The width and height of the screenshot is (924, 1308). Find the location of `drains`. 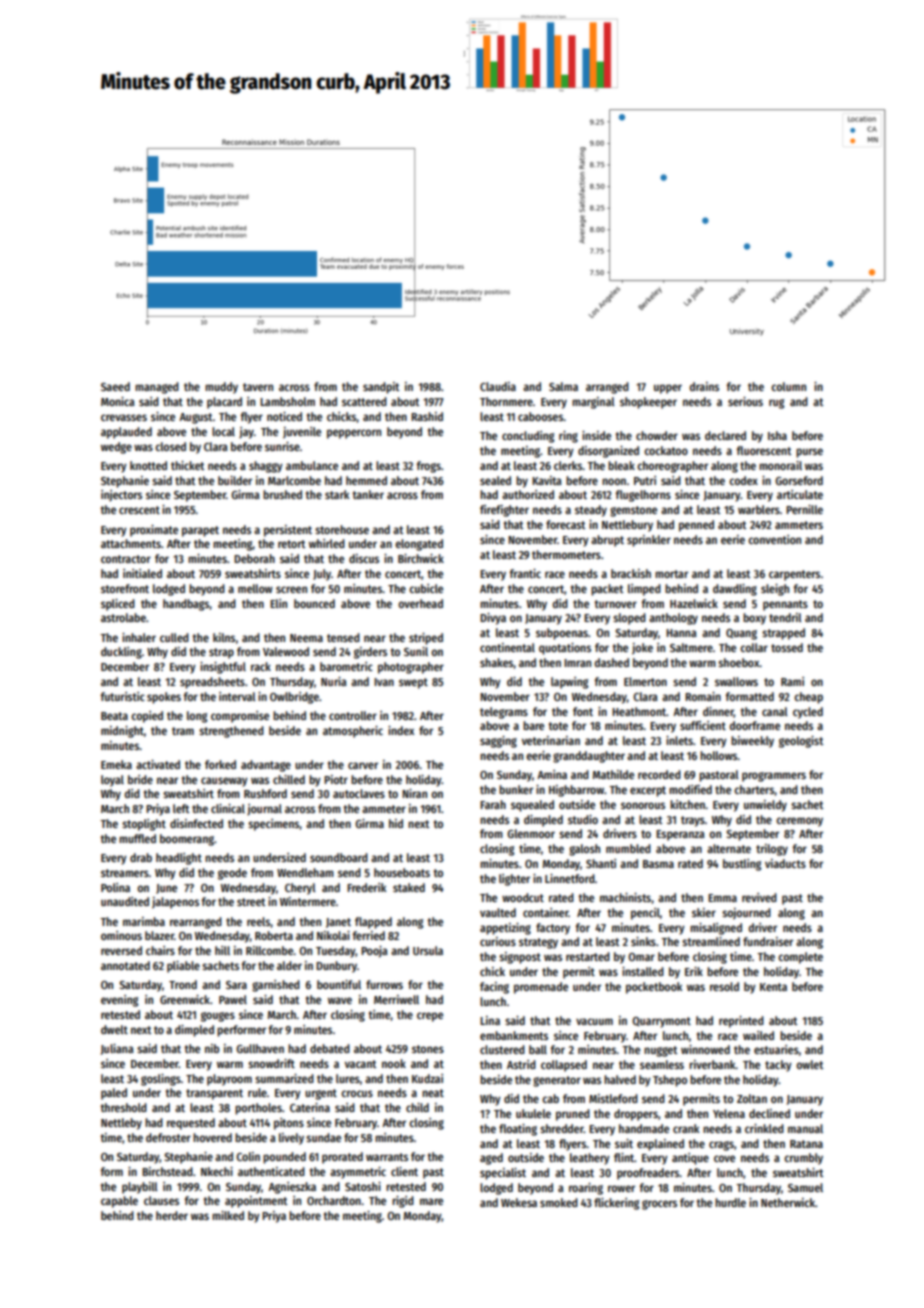

drains is located at coordinates (704, 386).
